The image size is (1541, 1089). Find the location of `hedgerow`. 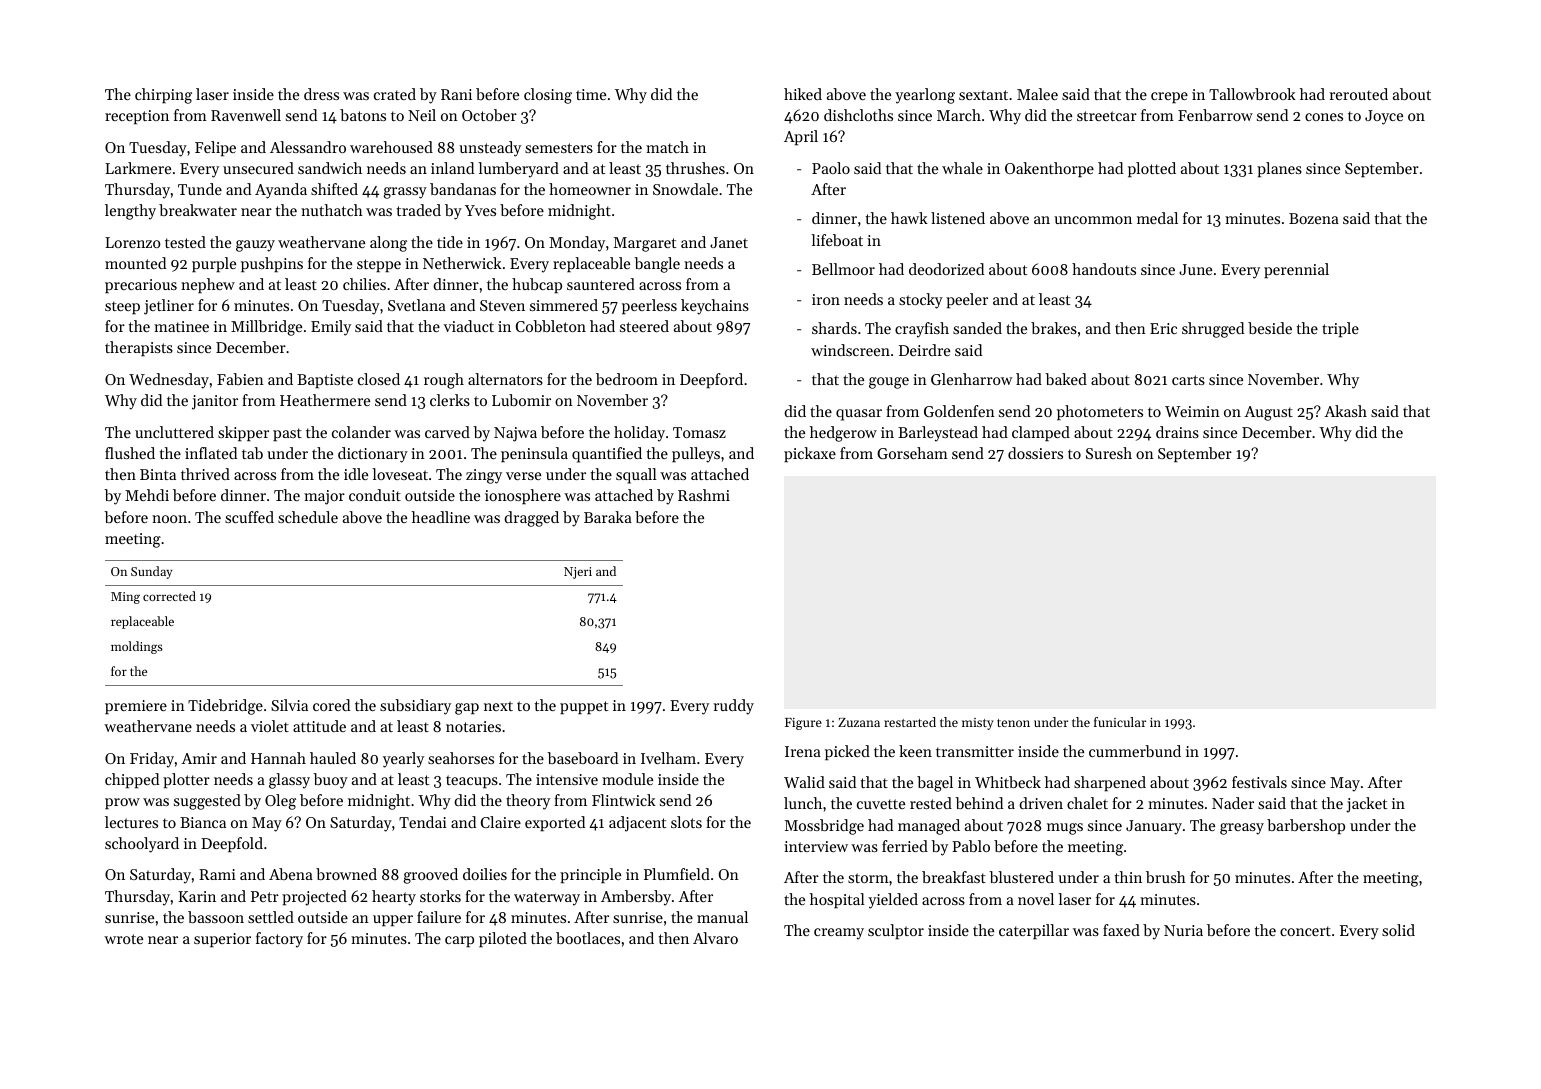

hedgerow is located at coordinates (843, 434).
